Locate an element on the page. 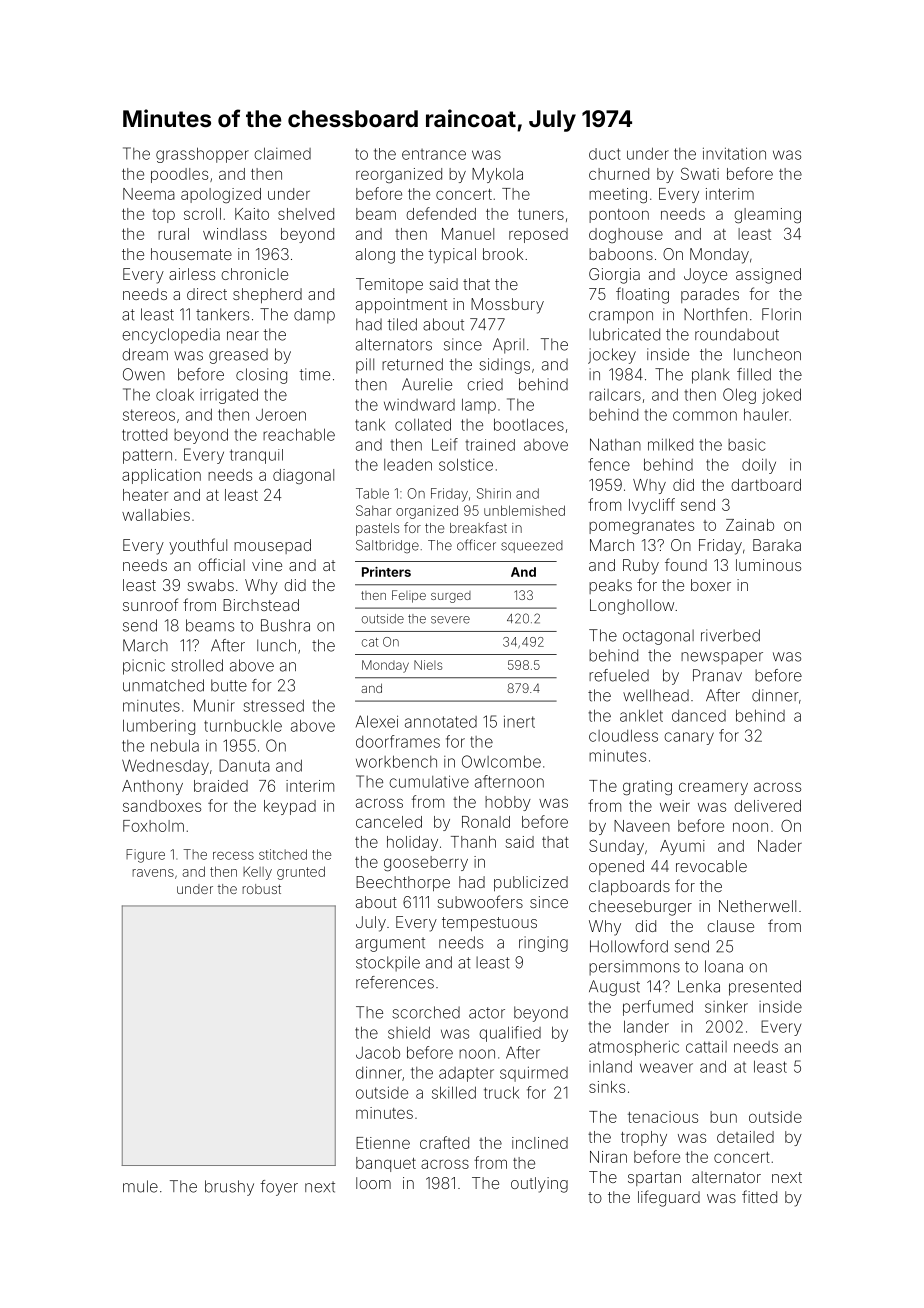  dream is located at coordinates (145, 354).
